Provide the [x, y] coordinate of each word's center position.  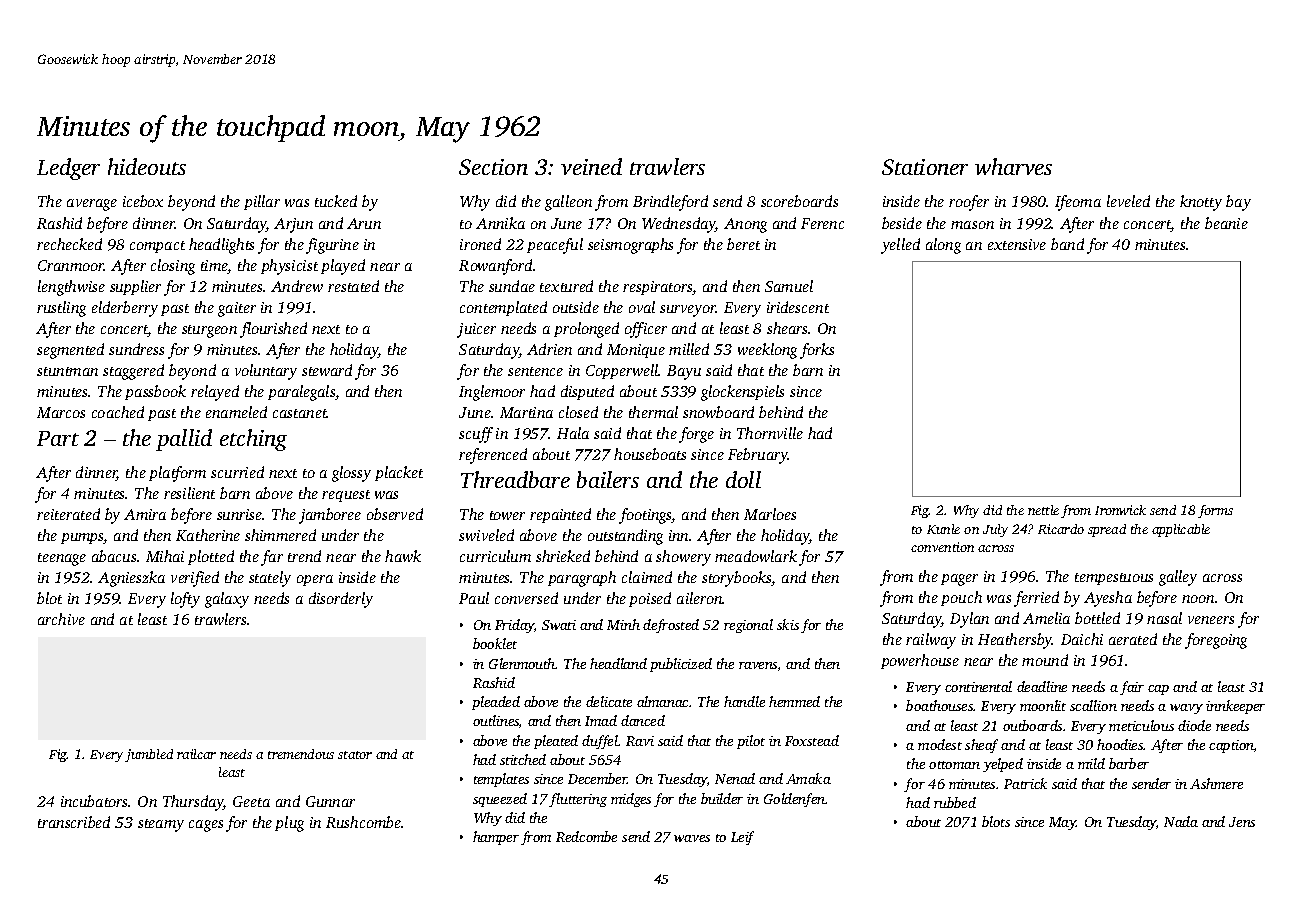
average [92, 205]
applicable [1181, 530]
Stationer [925, 167]
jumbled [149, 755]
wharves [1013, 166]
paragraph [582, 579]
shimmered [280, 535]
